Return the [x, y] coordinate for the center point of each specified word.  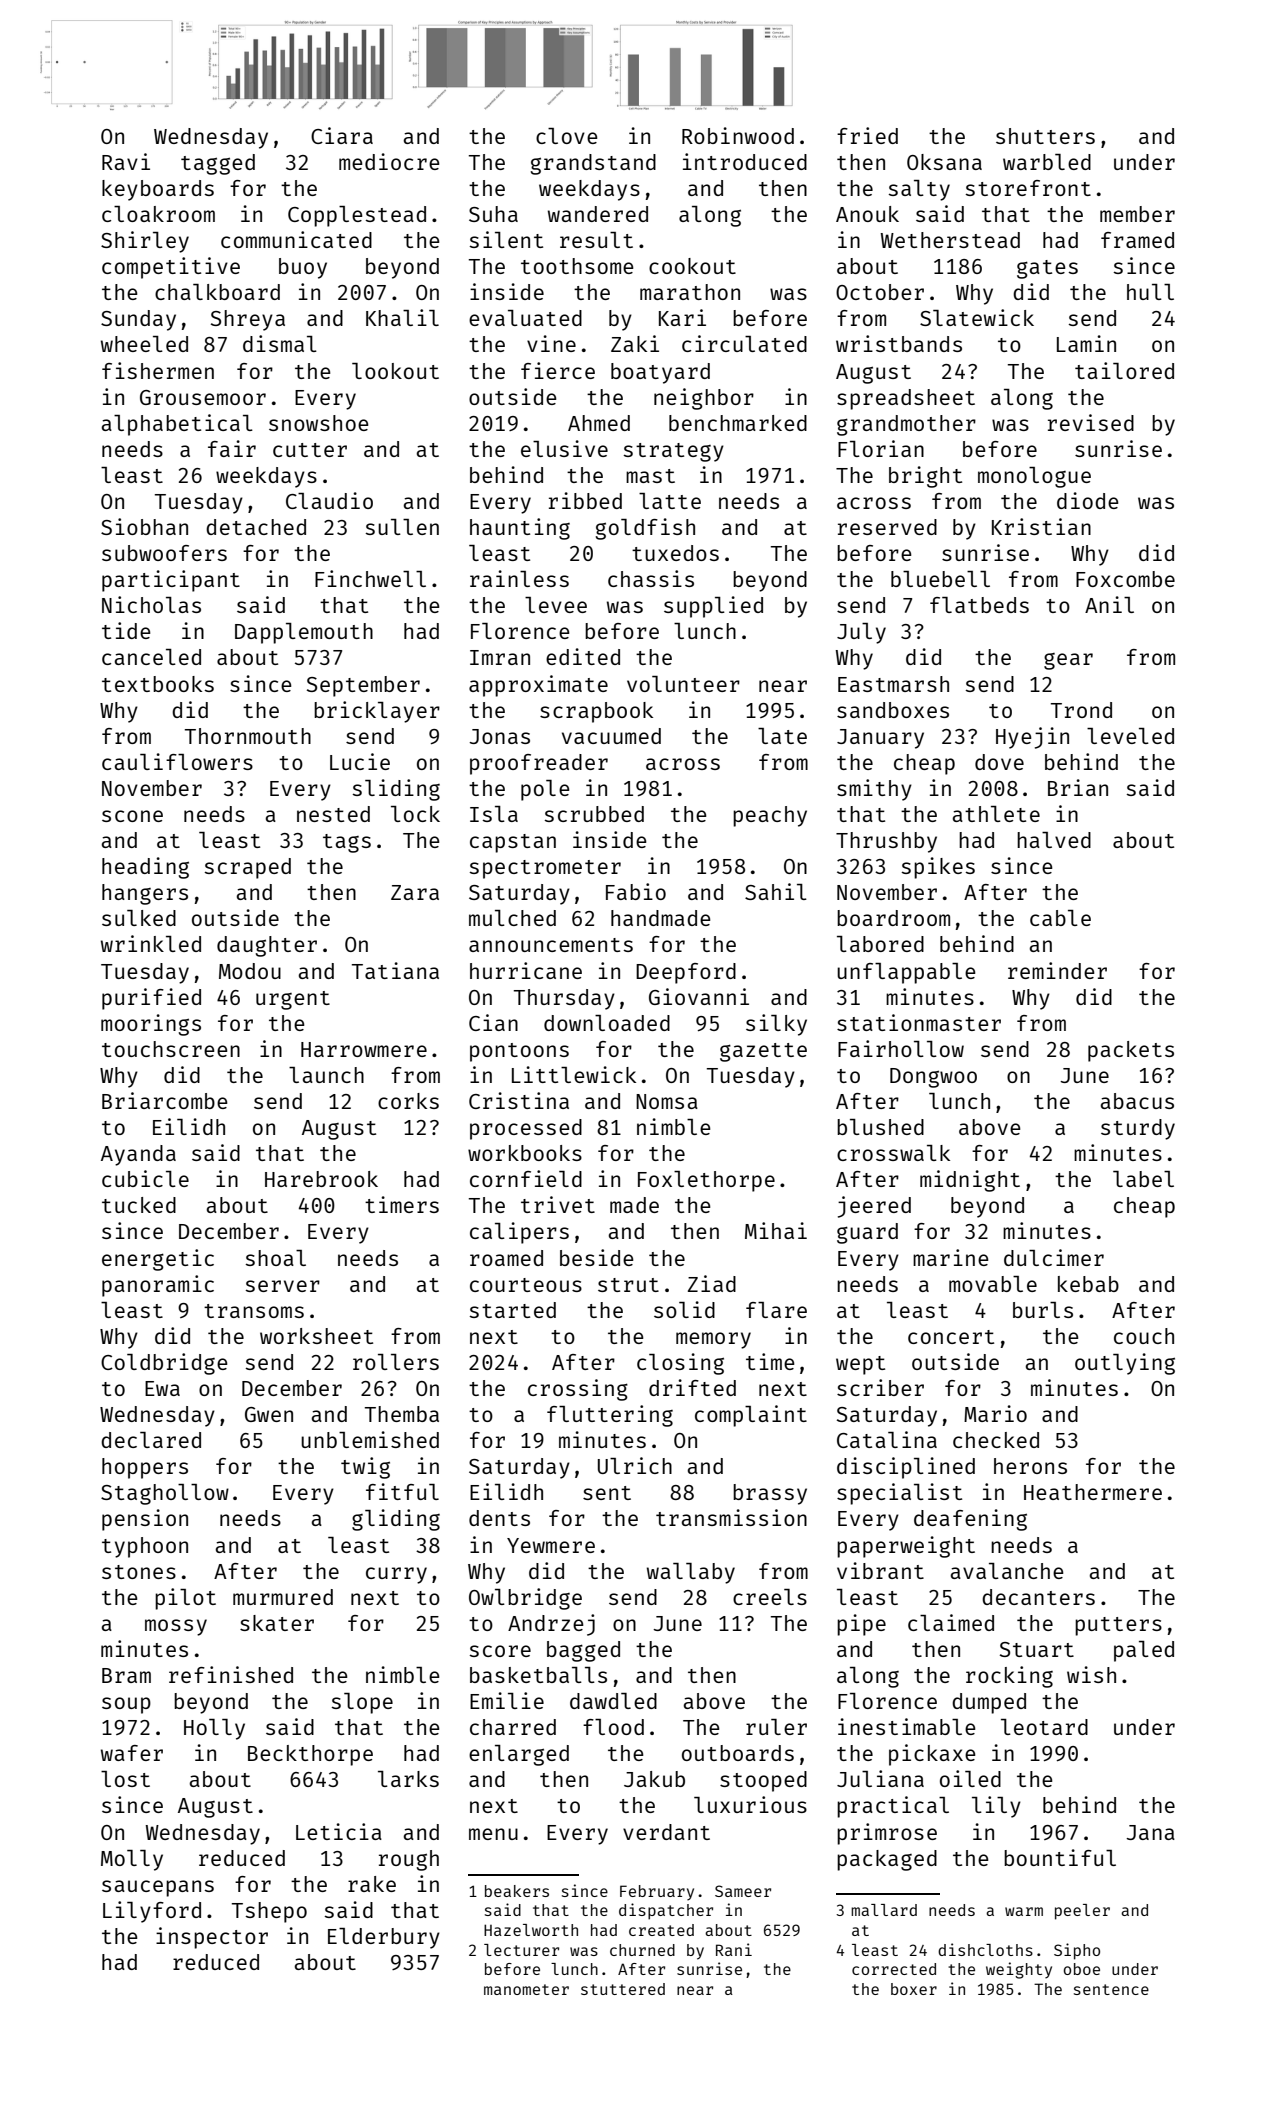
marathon [690, 292]
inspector [212, 1938]
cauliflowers [177, 761]
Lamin [1086, 343]
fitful [402, 1491]
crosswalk [893, 1153]
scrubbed [594, 814]
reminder [1057, 970]
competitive [171, 268]
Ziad [712, 1283]
